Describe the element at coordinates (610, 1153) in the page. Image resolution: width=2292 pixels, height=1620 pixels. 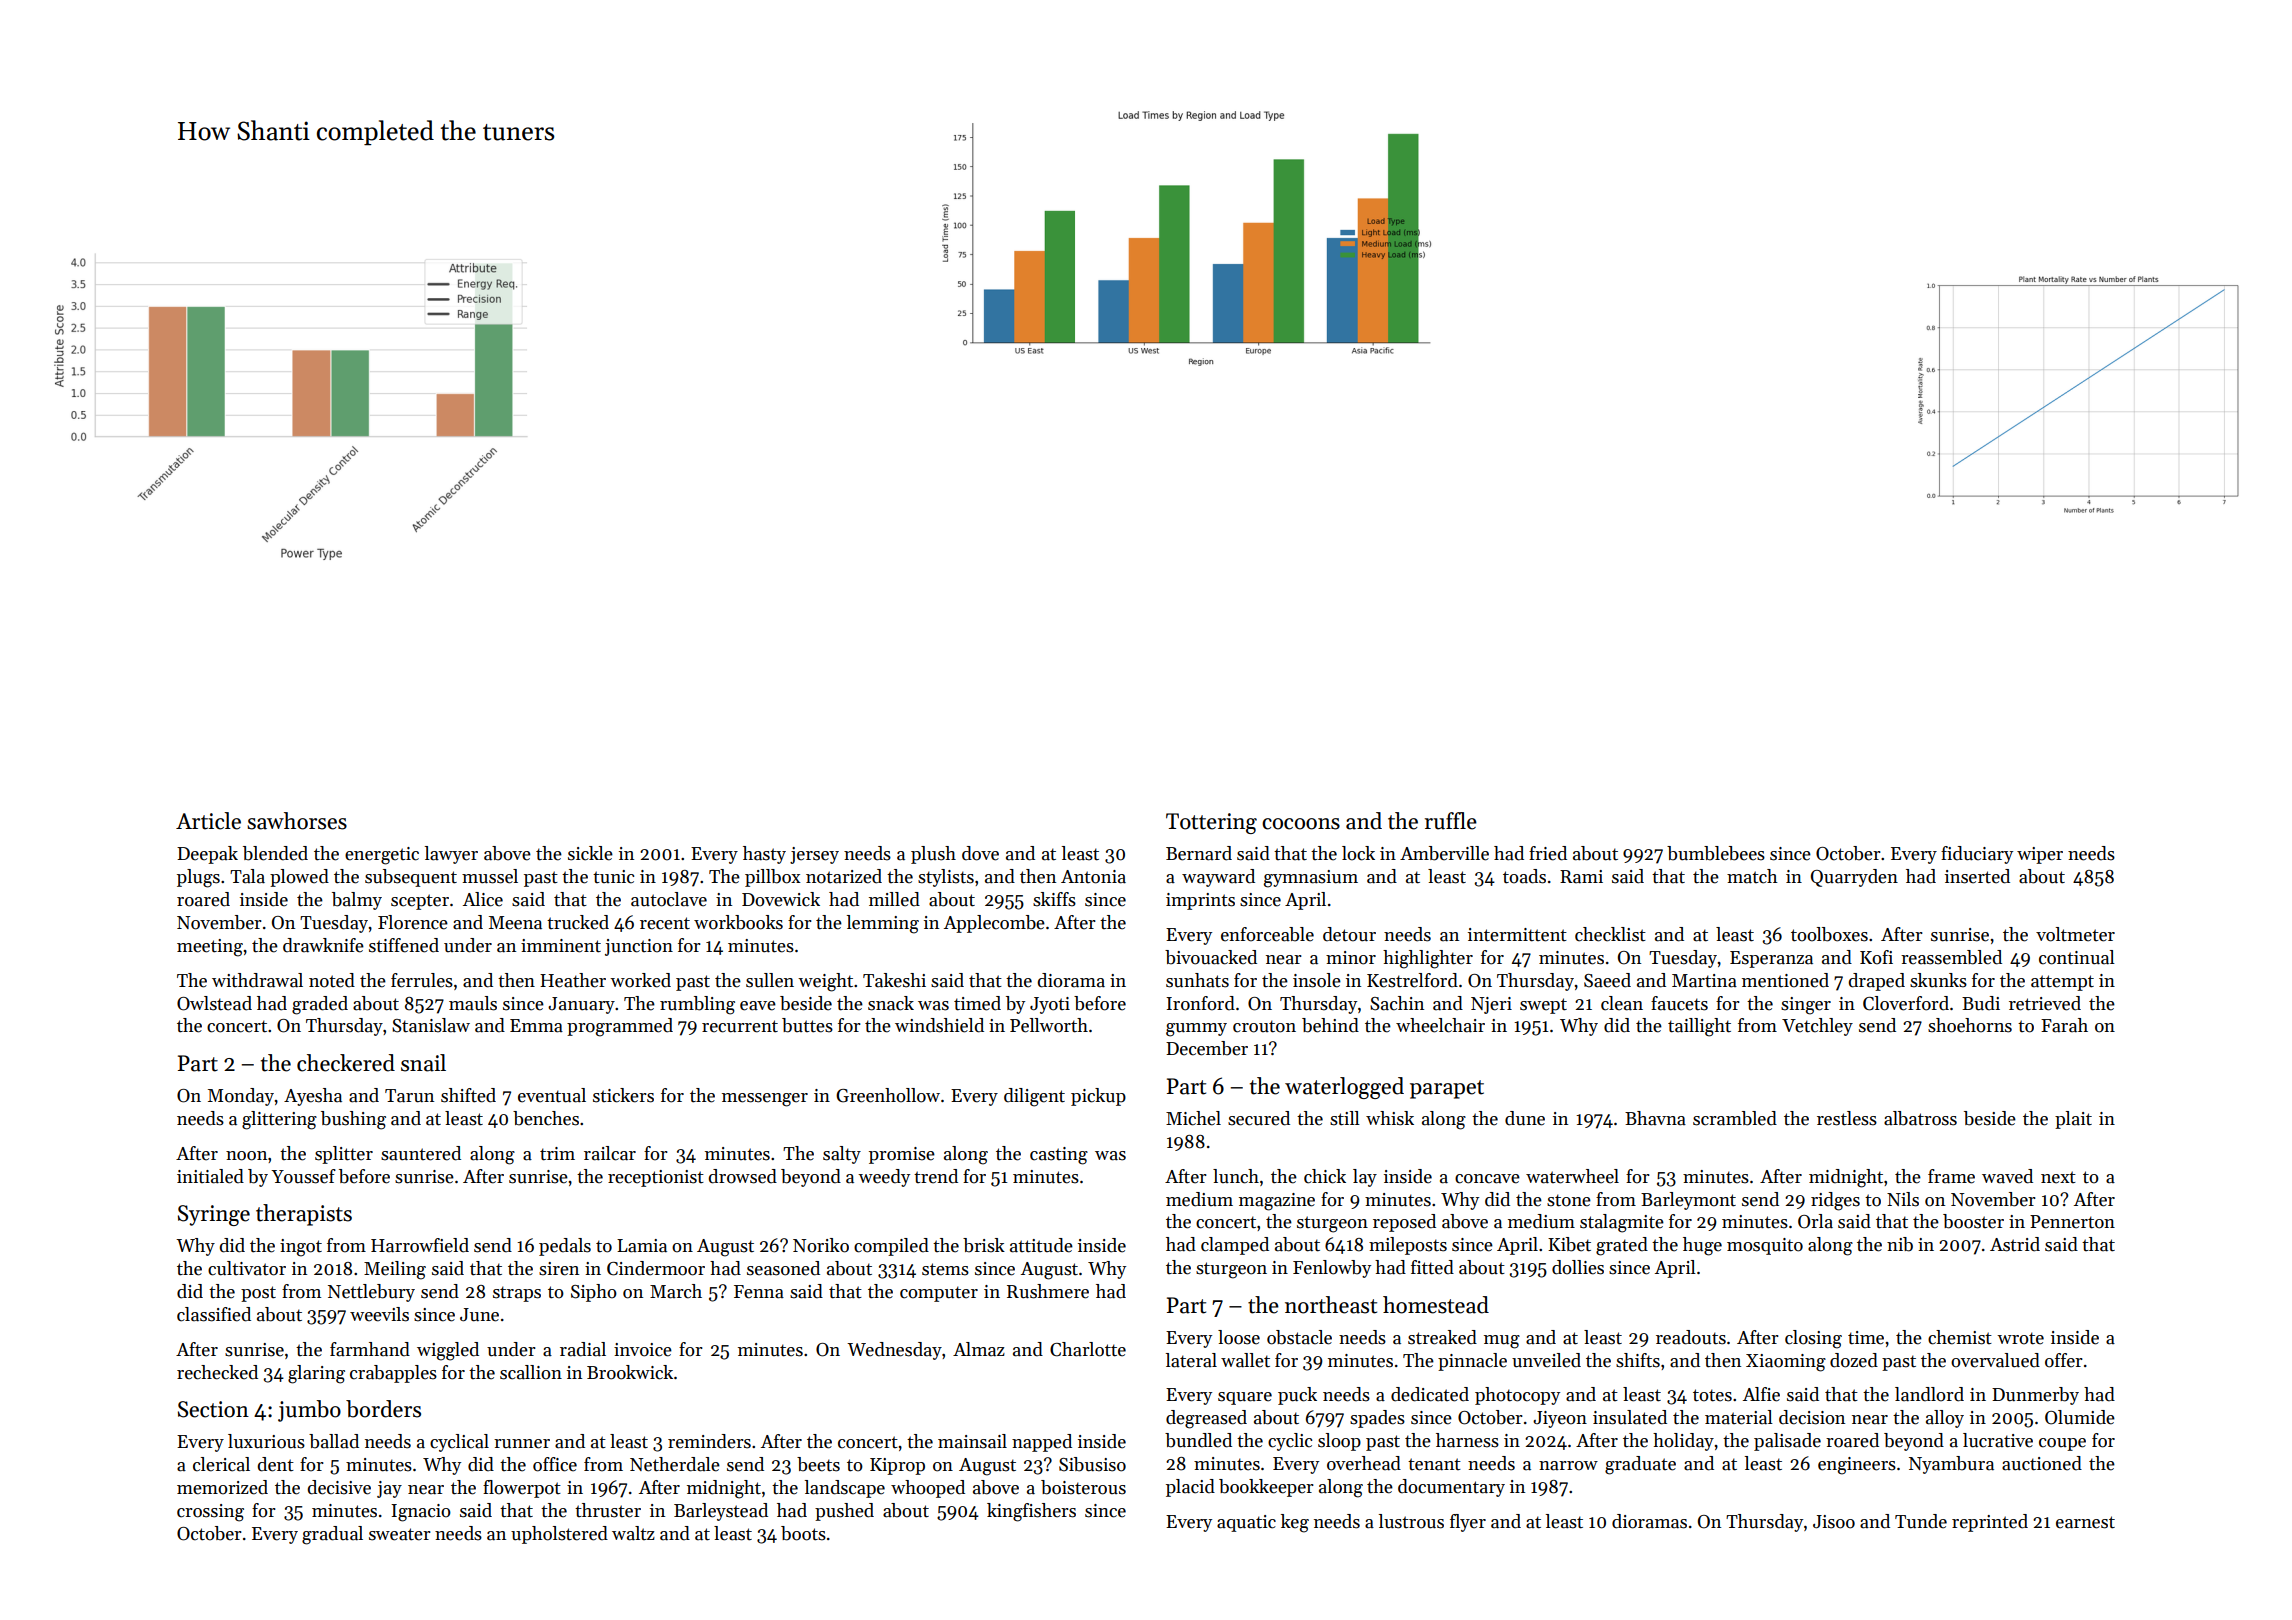
I see `railcar` at that location.
